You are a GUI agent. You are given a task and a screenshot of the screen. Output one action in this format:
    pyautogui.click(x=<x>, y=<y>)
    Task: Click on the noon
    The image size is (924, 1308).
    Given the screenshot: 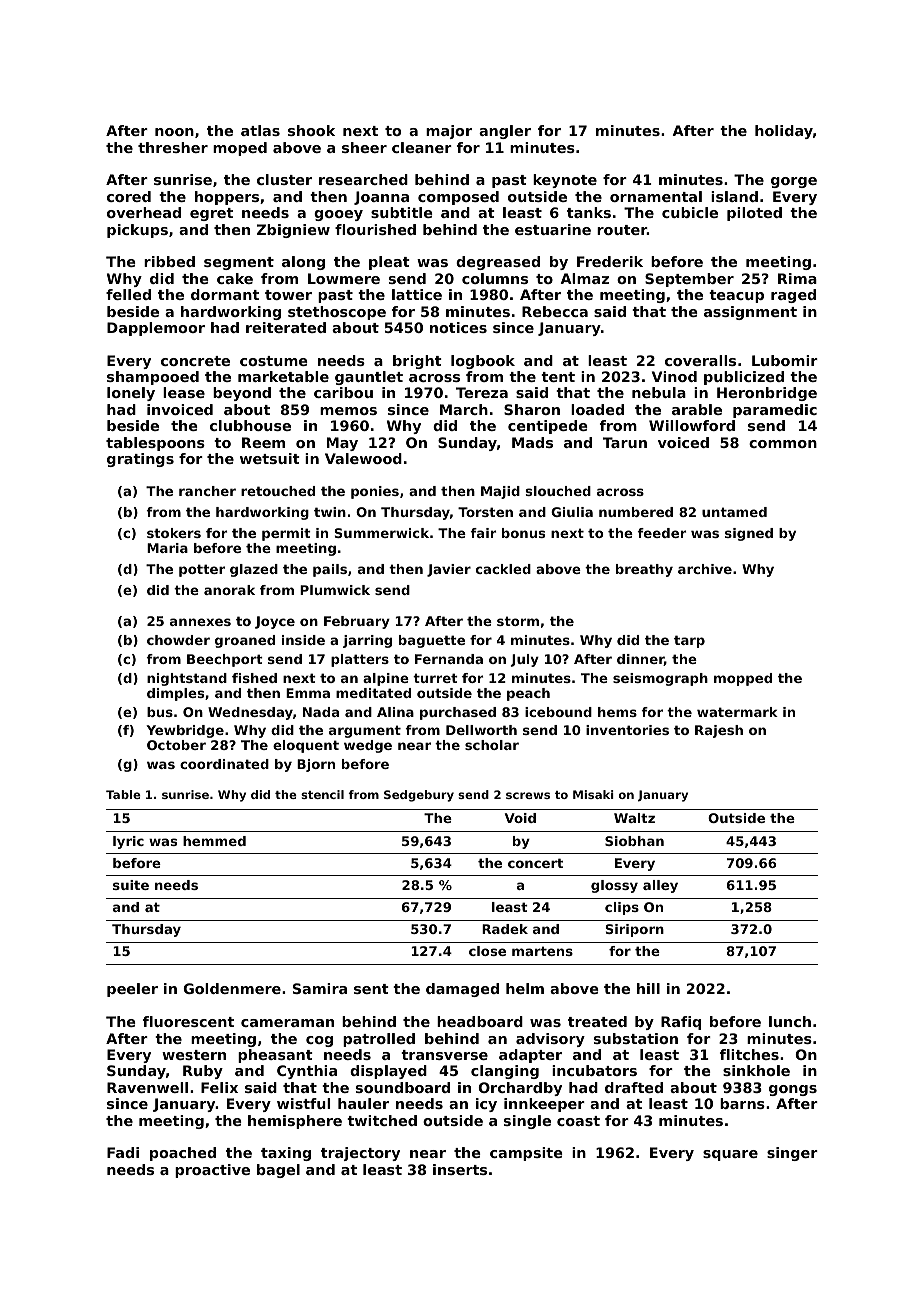 What is the action you would take?
    pyautogui.click(x=174, y=132)
